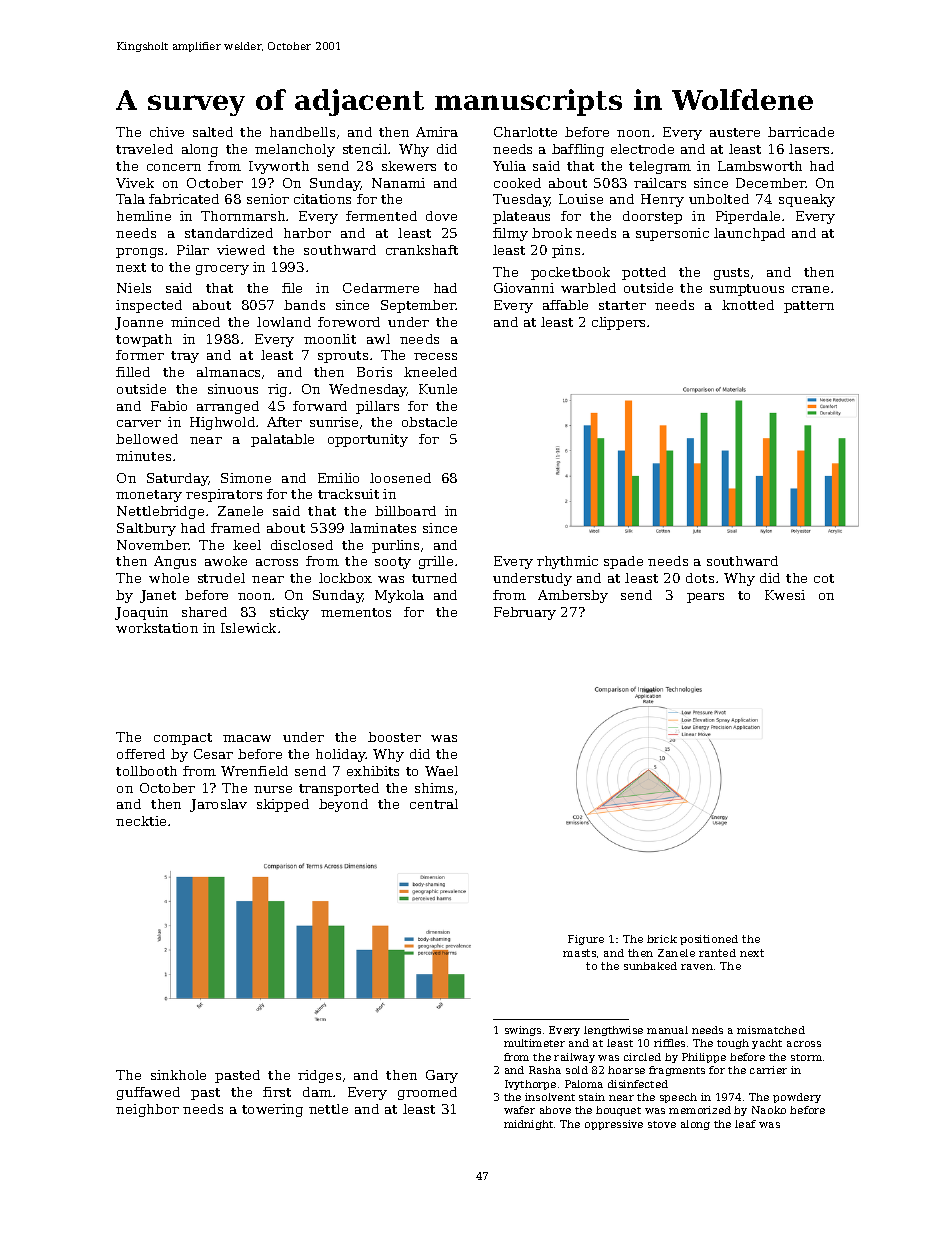 This image has height=1233, width=952. I want to click on crane, so click(810, 289).
